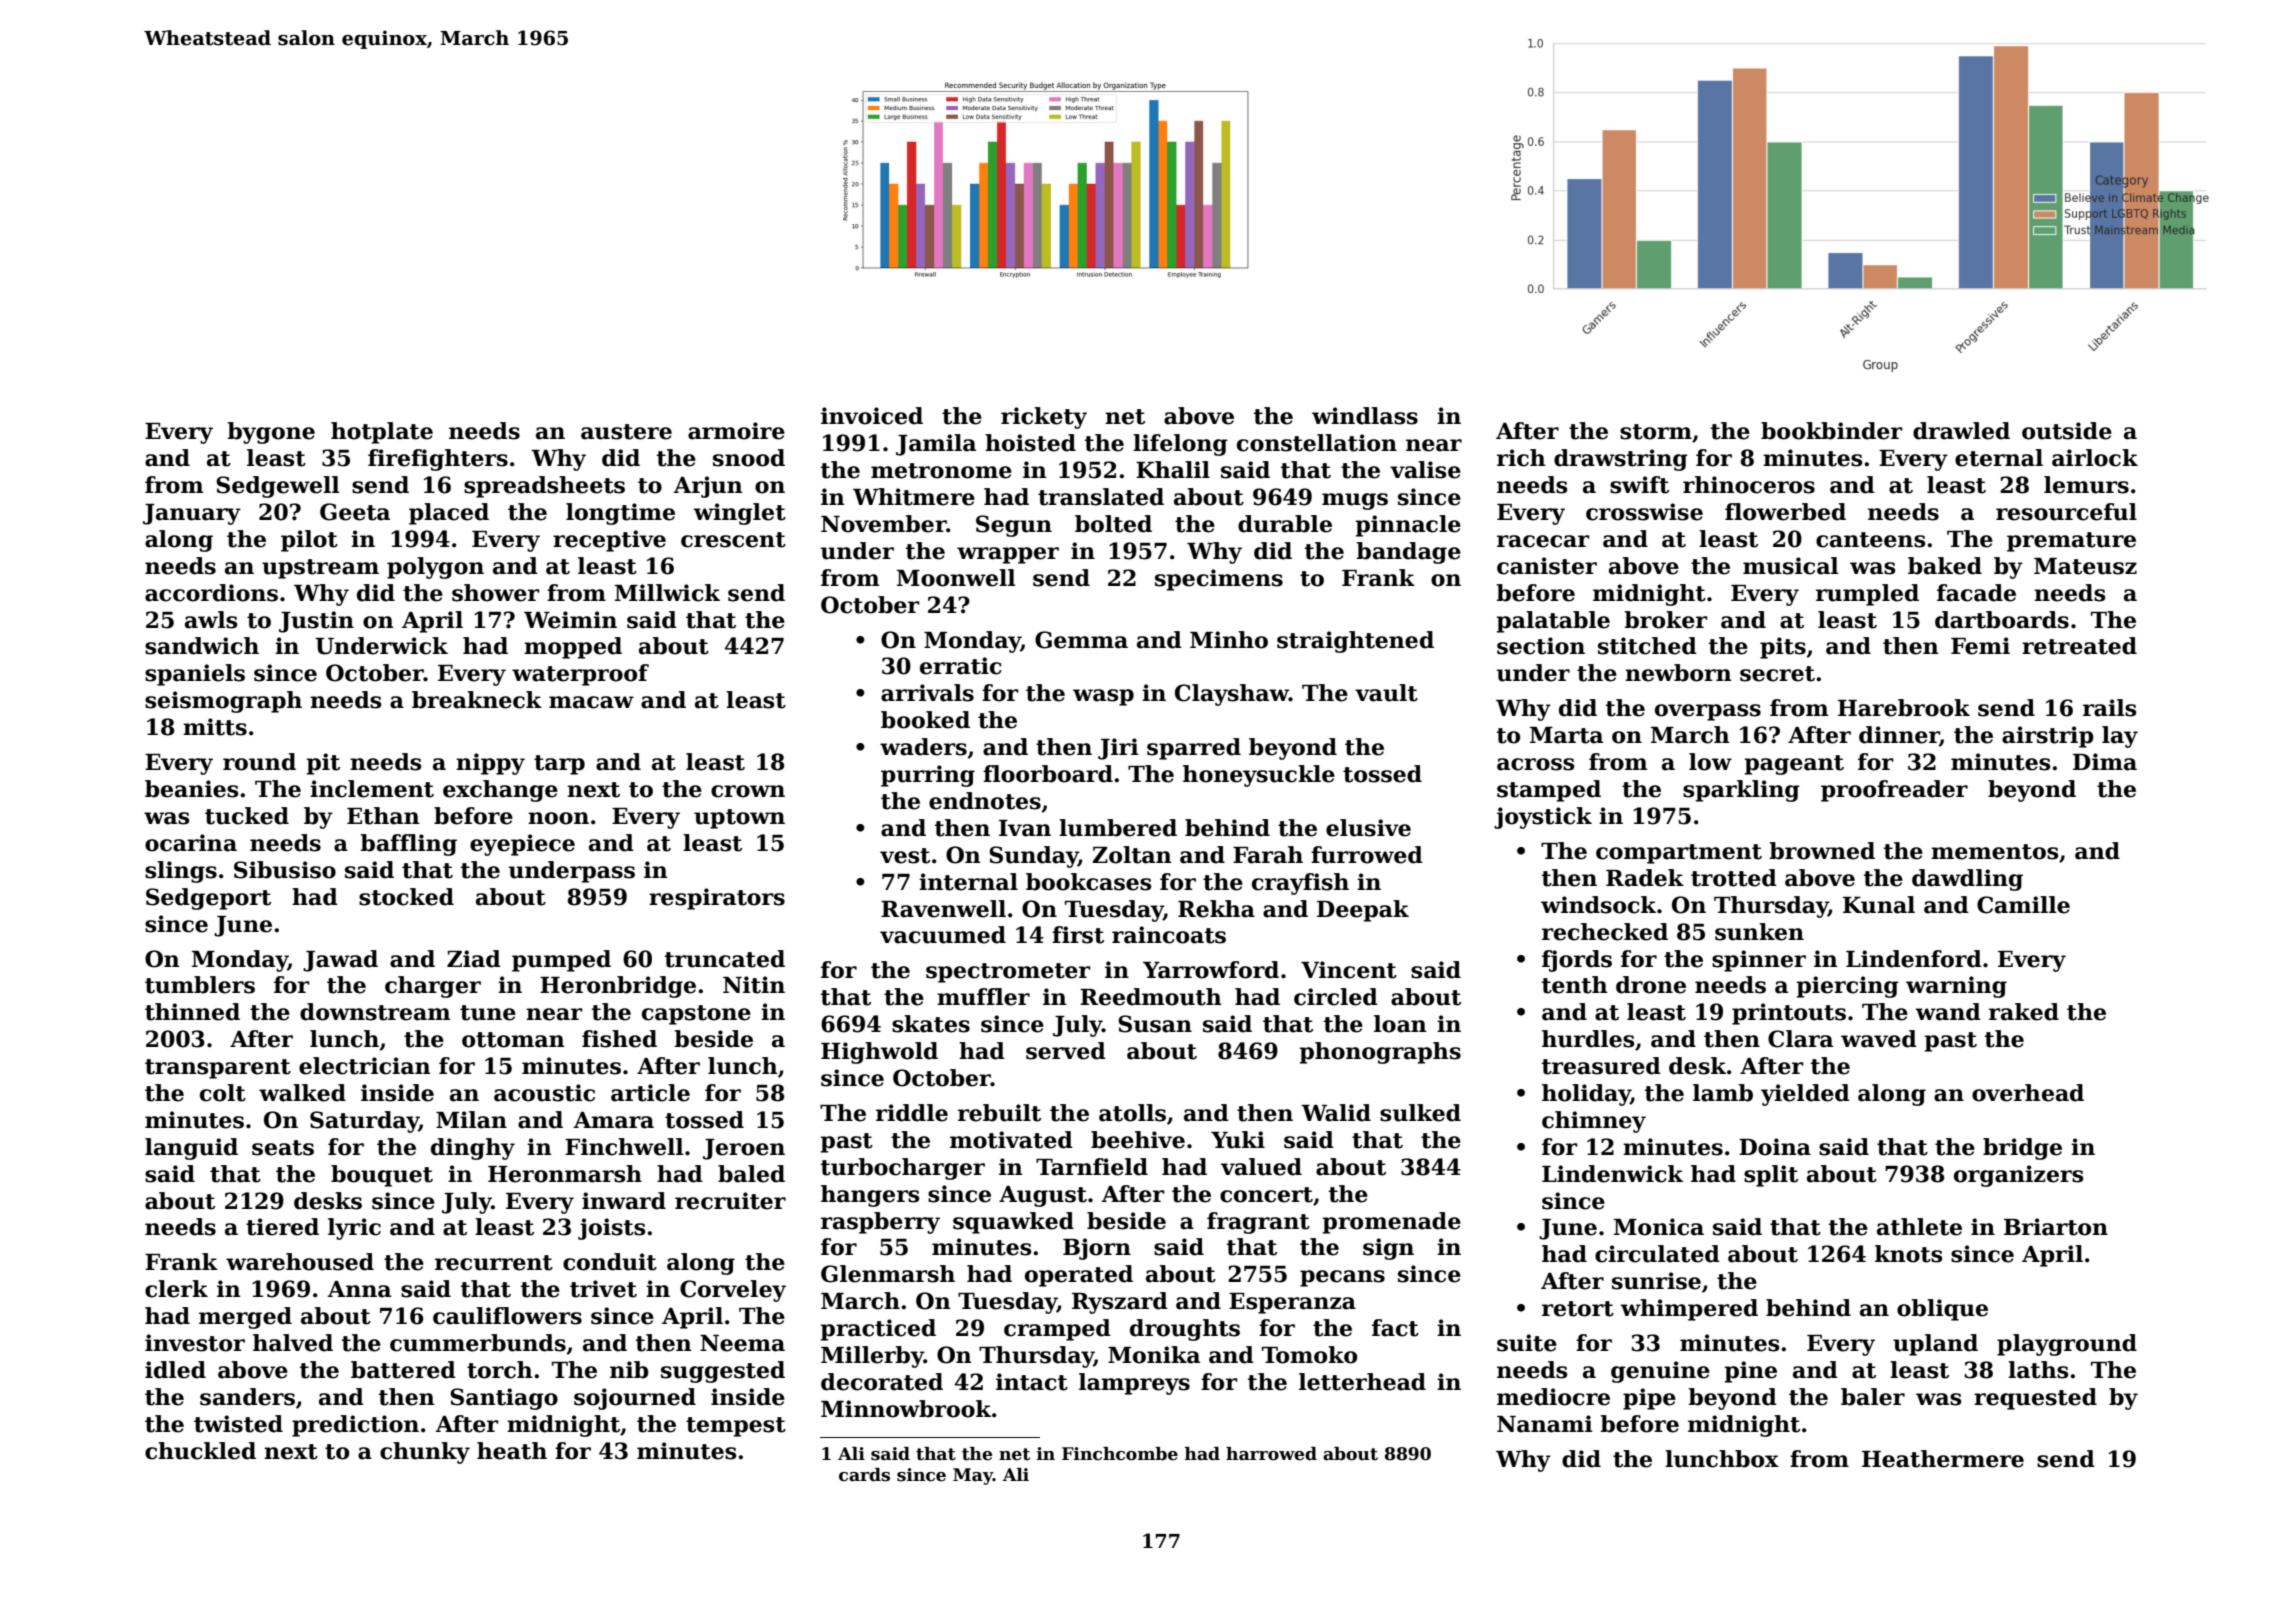 The image size is (2282, 1614). What do you see at coordinates (1194, 749) in the screenshot?
I see `sparred` at bounding box center [1194, 749].
